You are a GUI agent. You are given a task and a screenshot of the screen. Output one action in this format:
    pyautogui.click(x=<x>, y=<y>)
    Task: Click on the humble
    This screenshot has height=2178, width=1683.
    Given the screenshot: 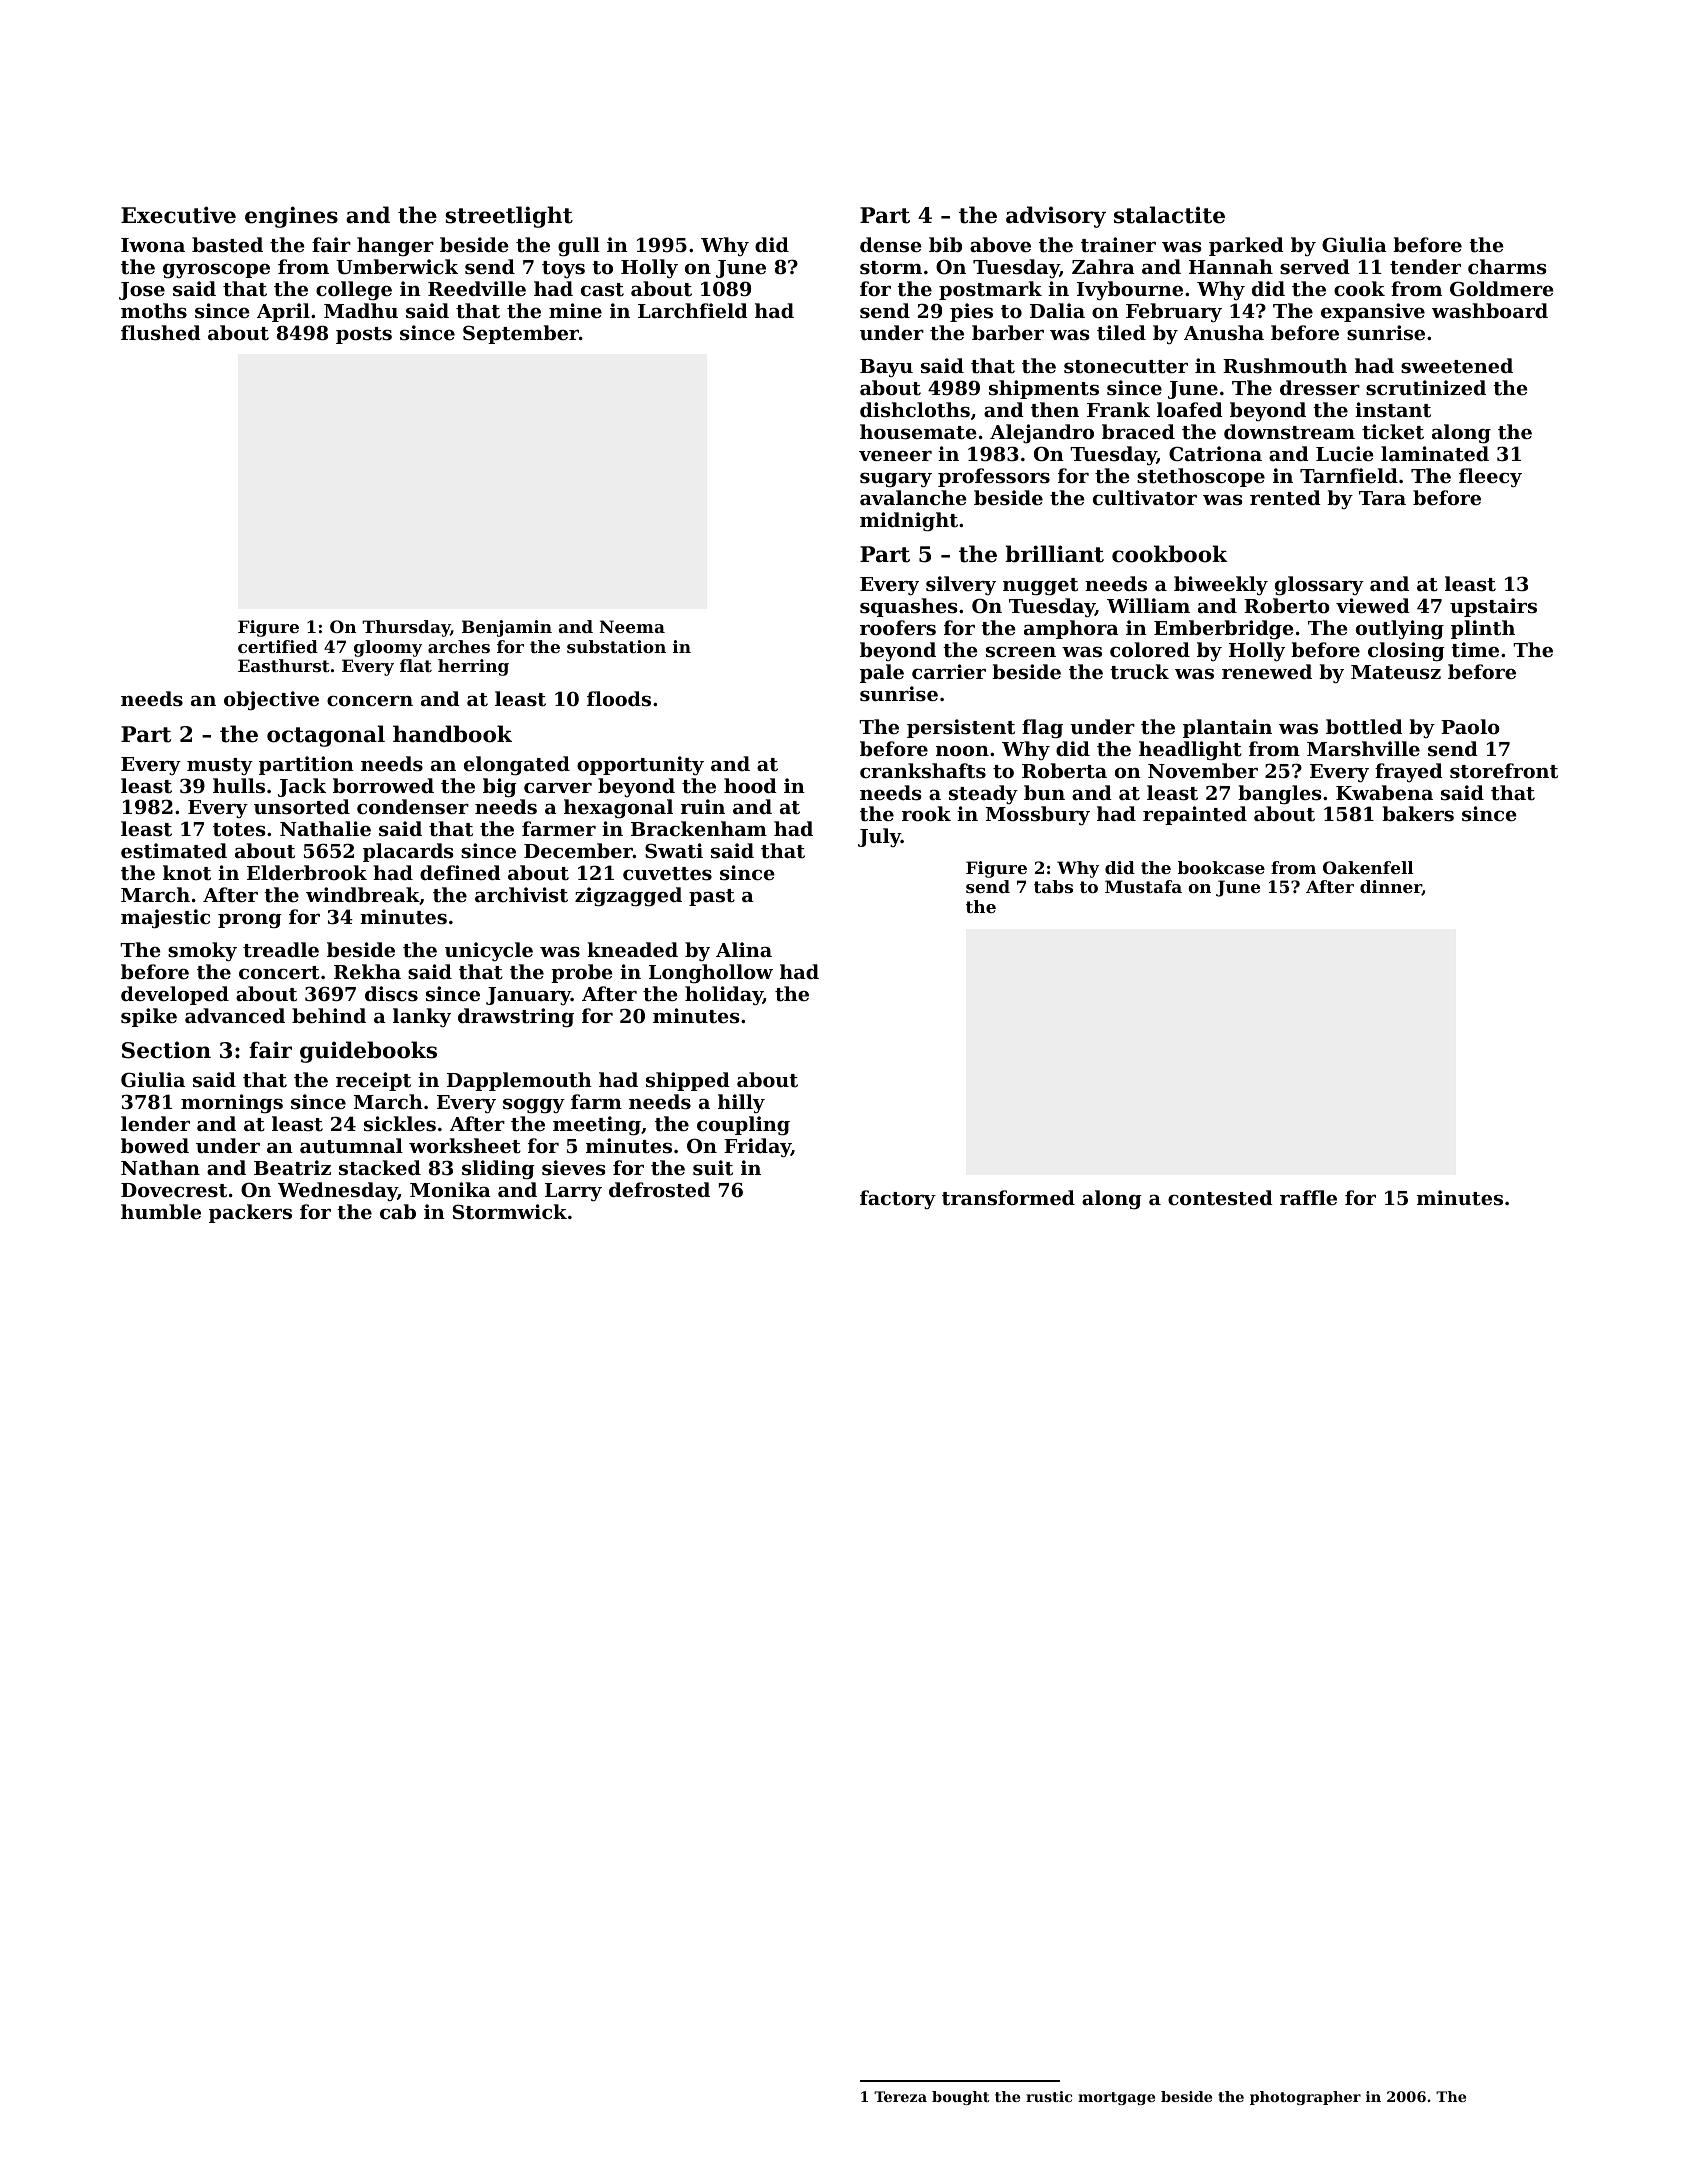 What is the action you would take?
    pyautogui.click(x=161, y=1211)
